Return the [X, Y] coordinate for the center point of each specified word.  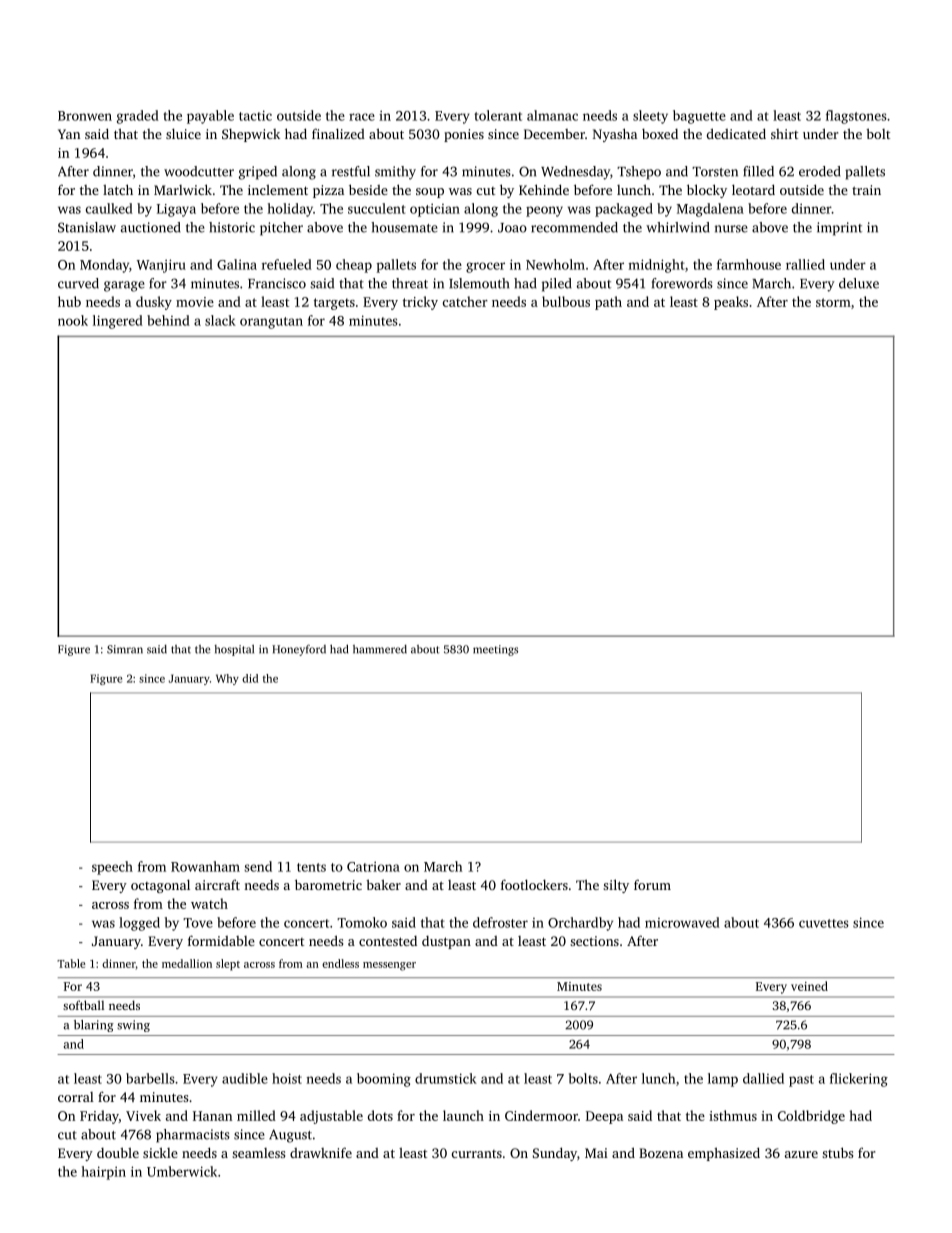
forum [652, 884]
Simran [125, 649]
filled [758, 171]
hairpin [104, 1173]
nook [73, 320]
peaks [731, 303]
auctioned [151, 227]
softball [83, 1005]
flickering [859, 1080]
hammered [380, 649]
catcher [465, 301]
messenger [389, 966]
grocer [485, 267]
